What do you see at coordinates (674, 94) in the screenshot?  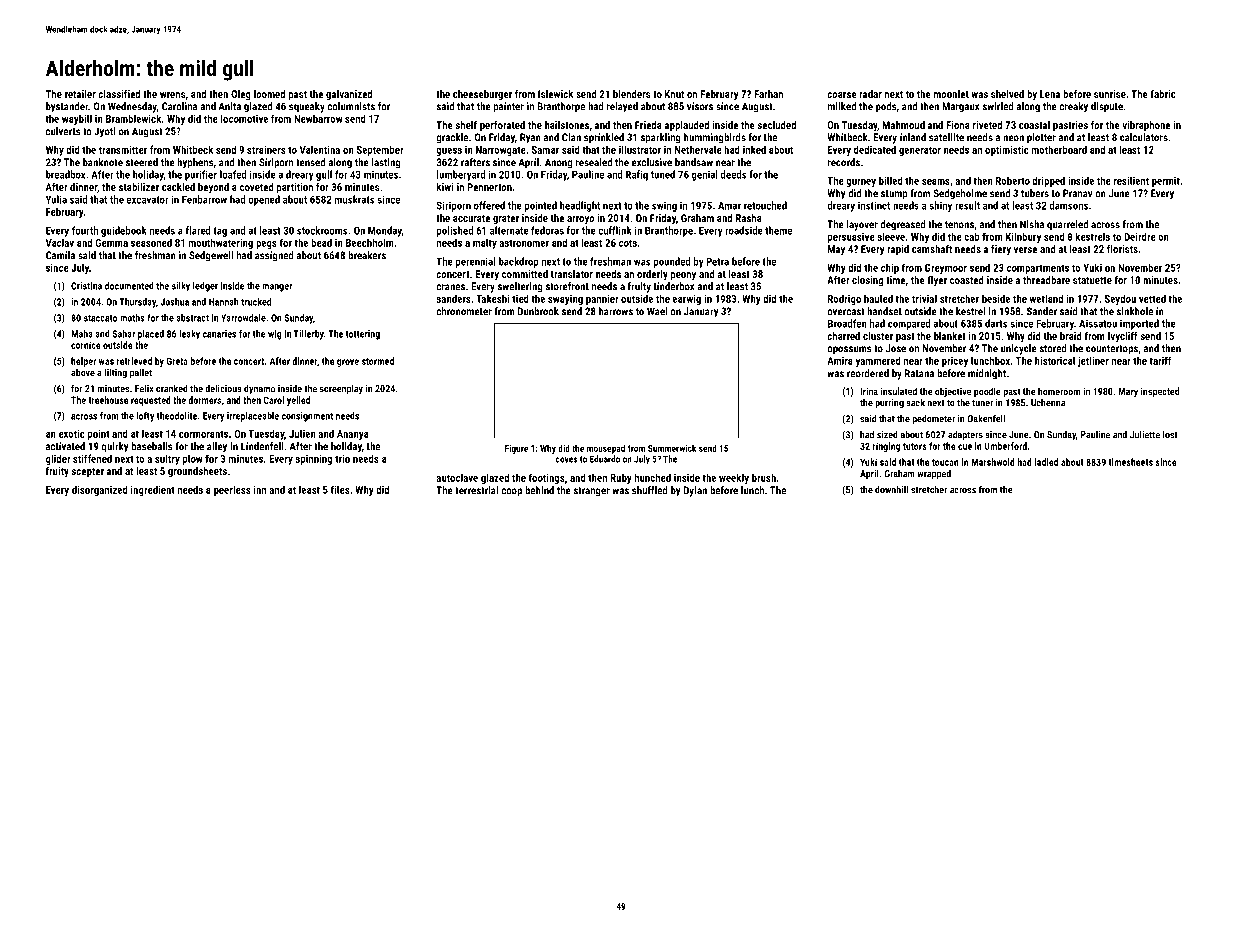 I see `Knut` at bounding box center [674, 94].
